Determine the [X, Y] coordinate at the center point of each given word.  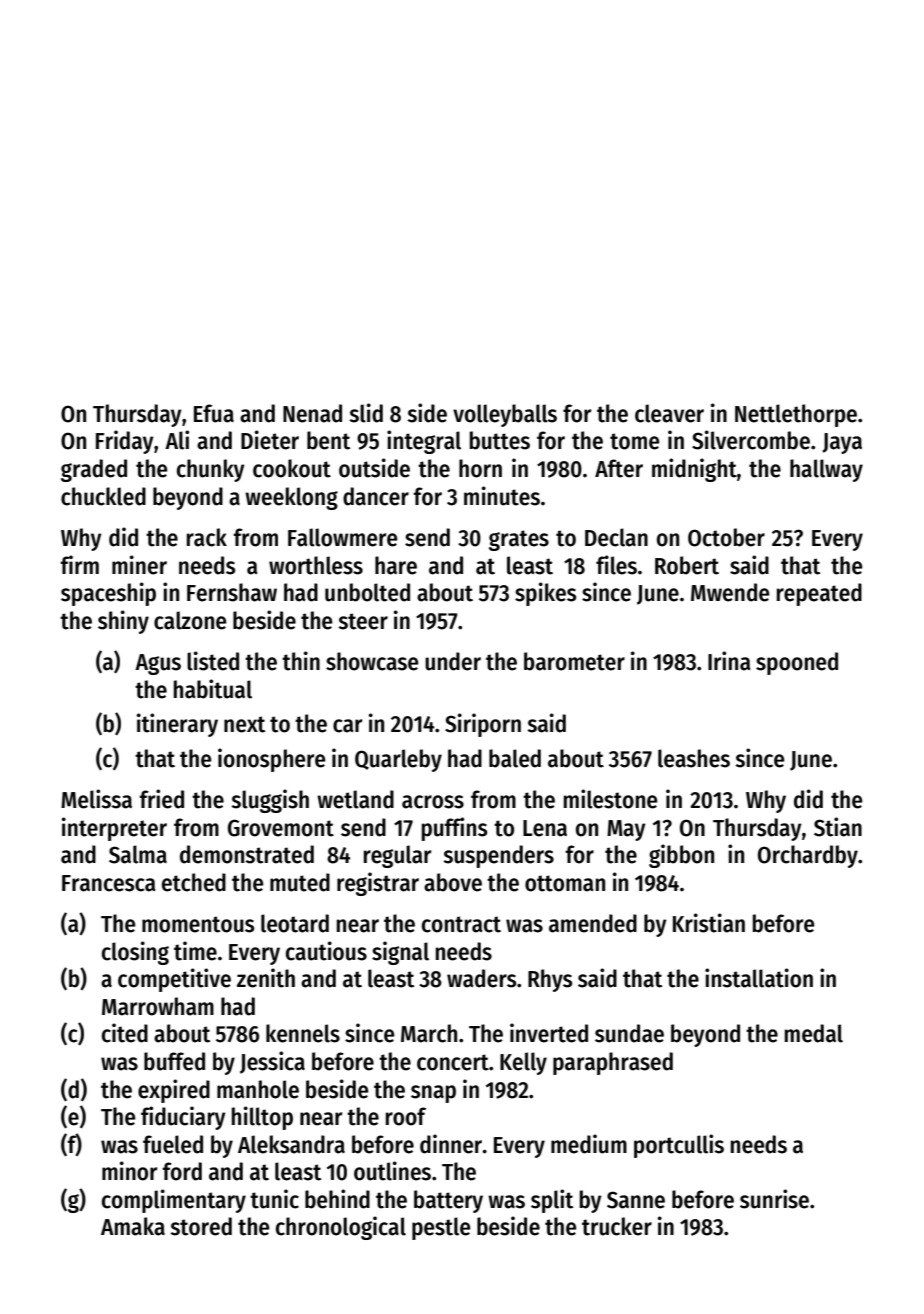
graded [94, 470]
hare [396, 565]
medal [814, 1033]
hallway [826, 470]
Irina [729, 661]
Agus [158, 664]
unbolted [367, 592]
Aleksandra [291, 1144]
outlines [392, 1171]
